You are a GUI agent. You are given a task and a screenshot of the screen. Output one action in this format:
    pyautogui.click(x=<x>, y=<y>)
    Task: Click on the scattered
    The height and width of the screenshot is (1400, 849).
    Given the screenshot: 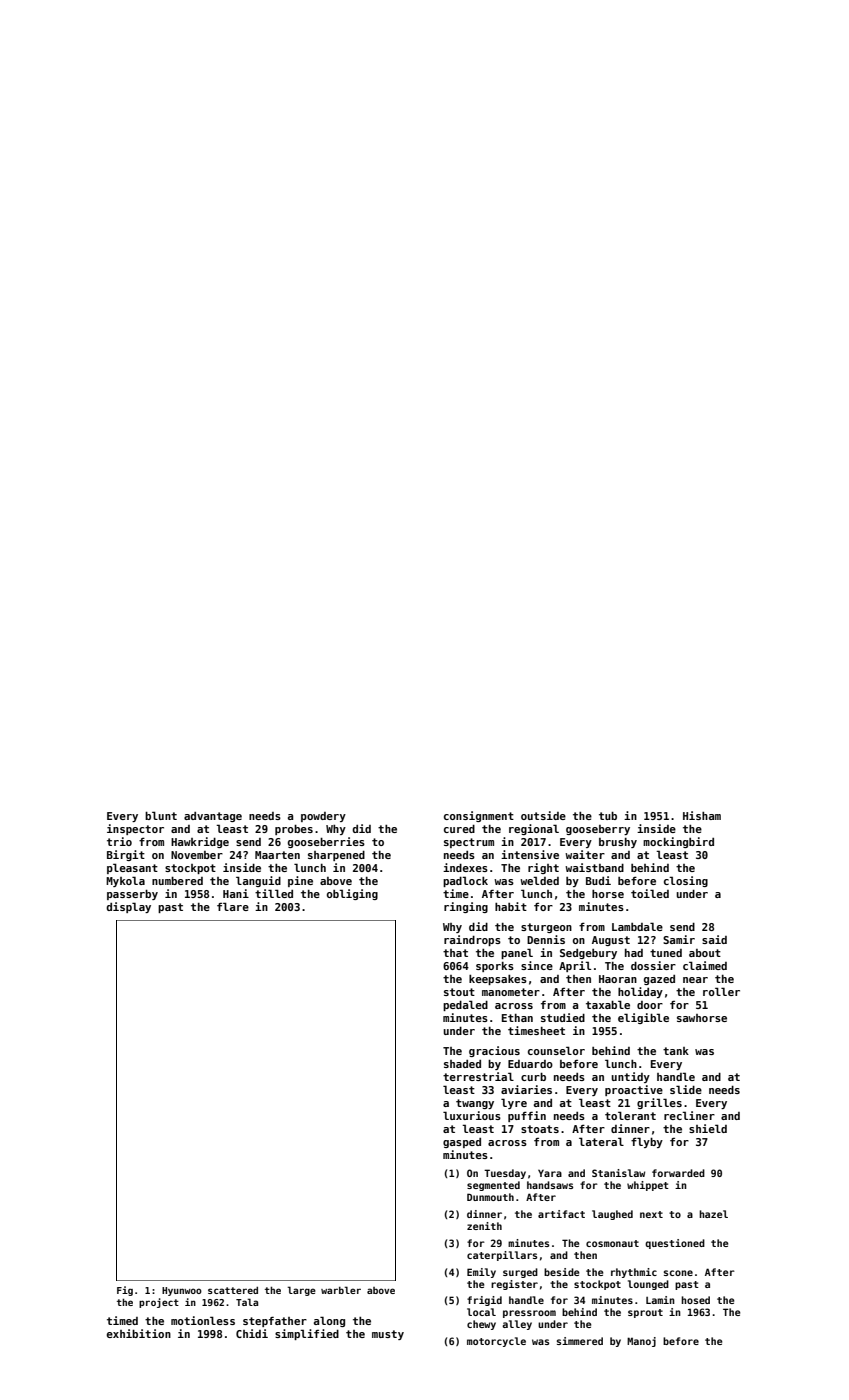 What is the action you would take?
    pyautogui.click(x=233, y=1290)
